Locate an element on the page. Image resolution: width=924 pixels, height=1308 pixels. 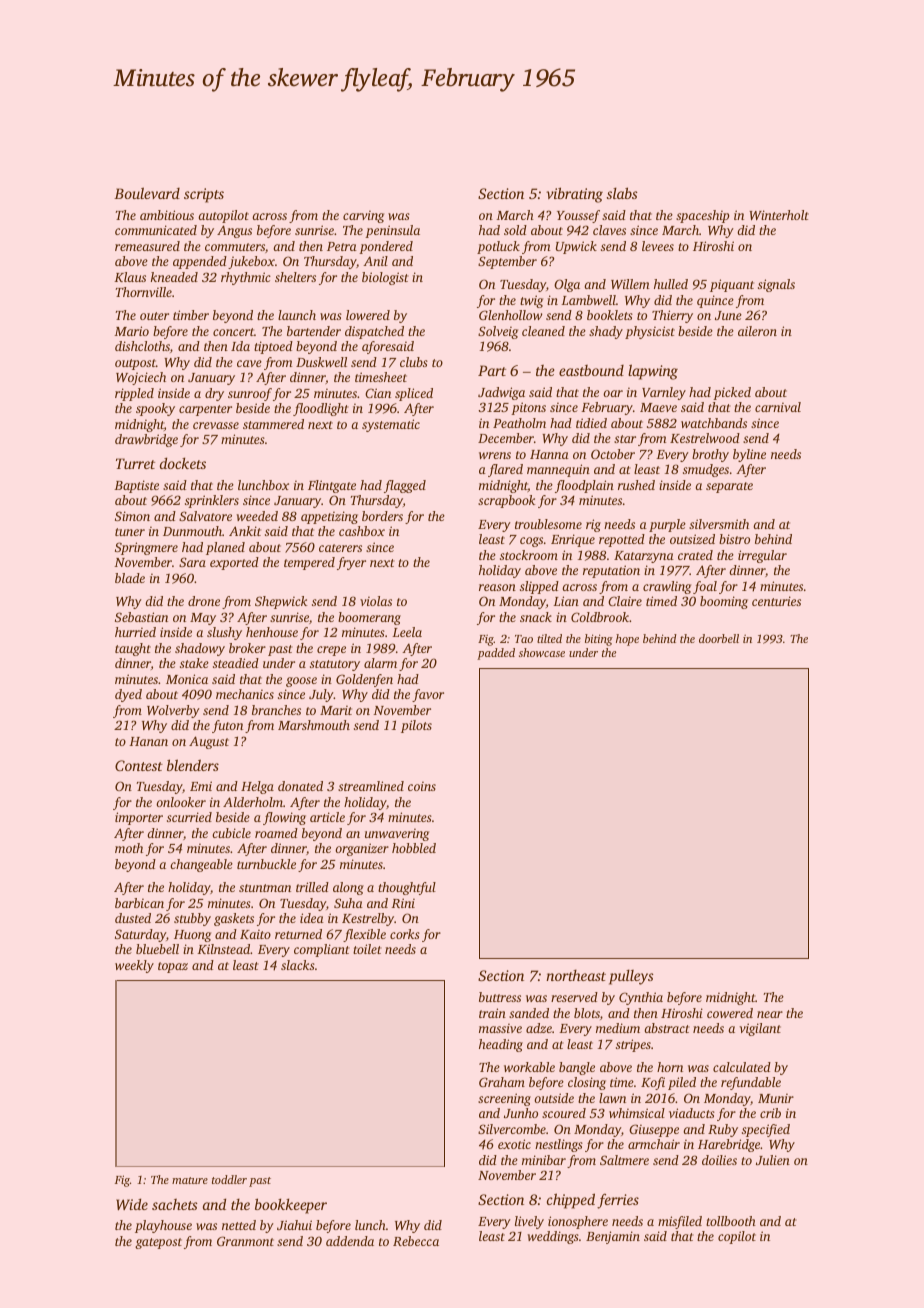
Wide is located at coordinates (132, 1204).
